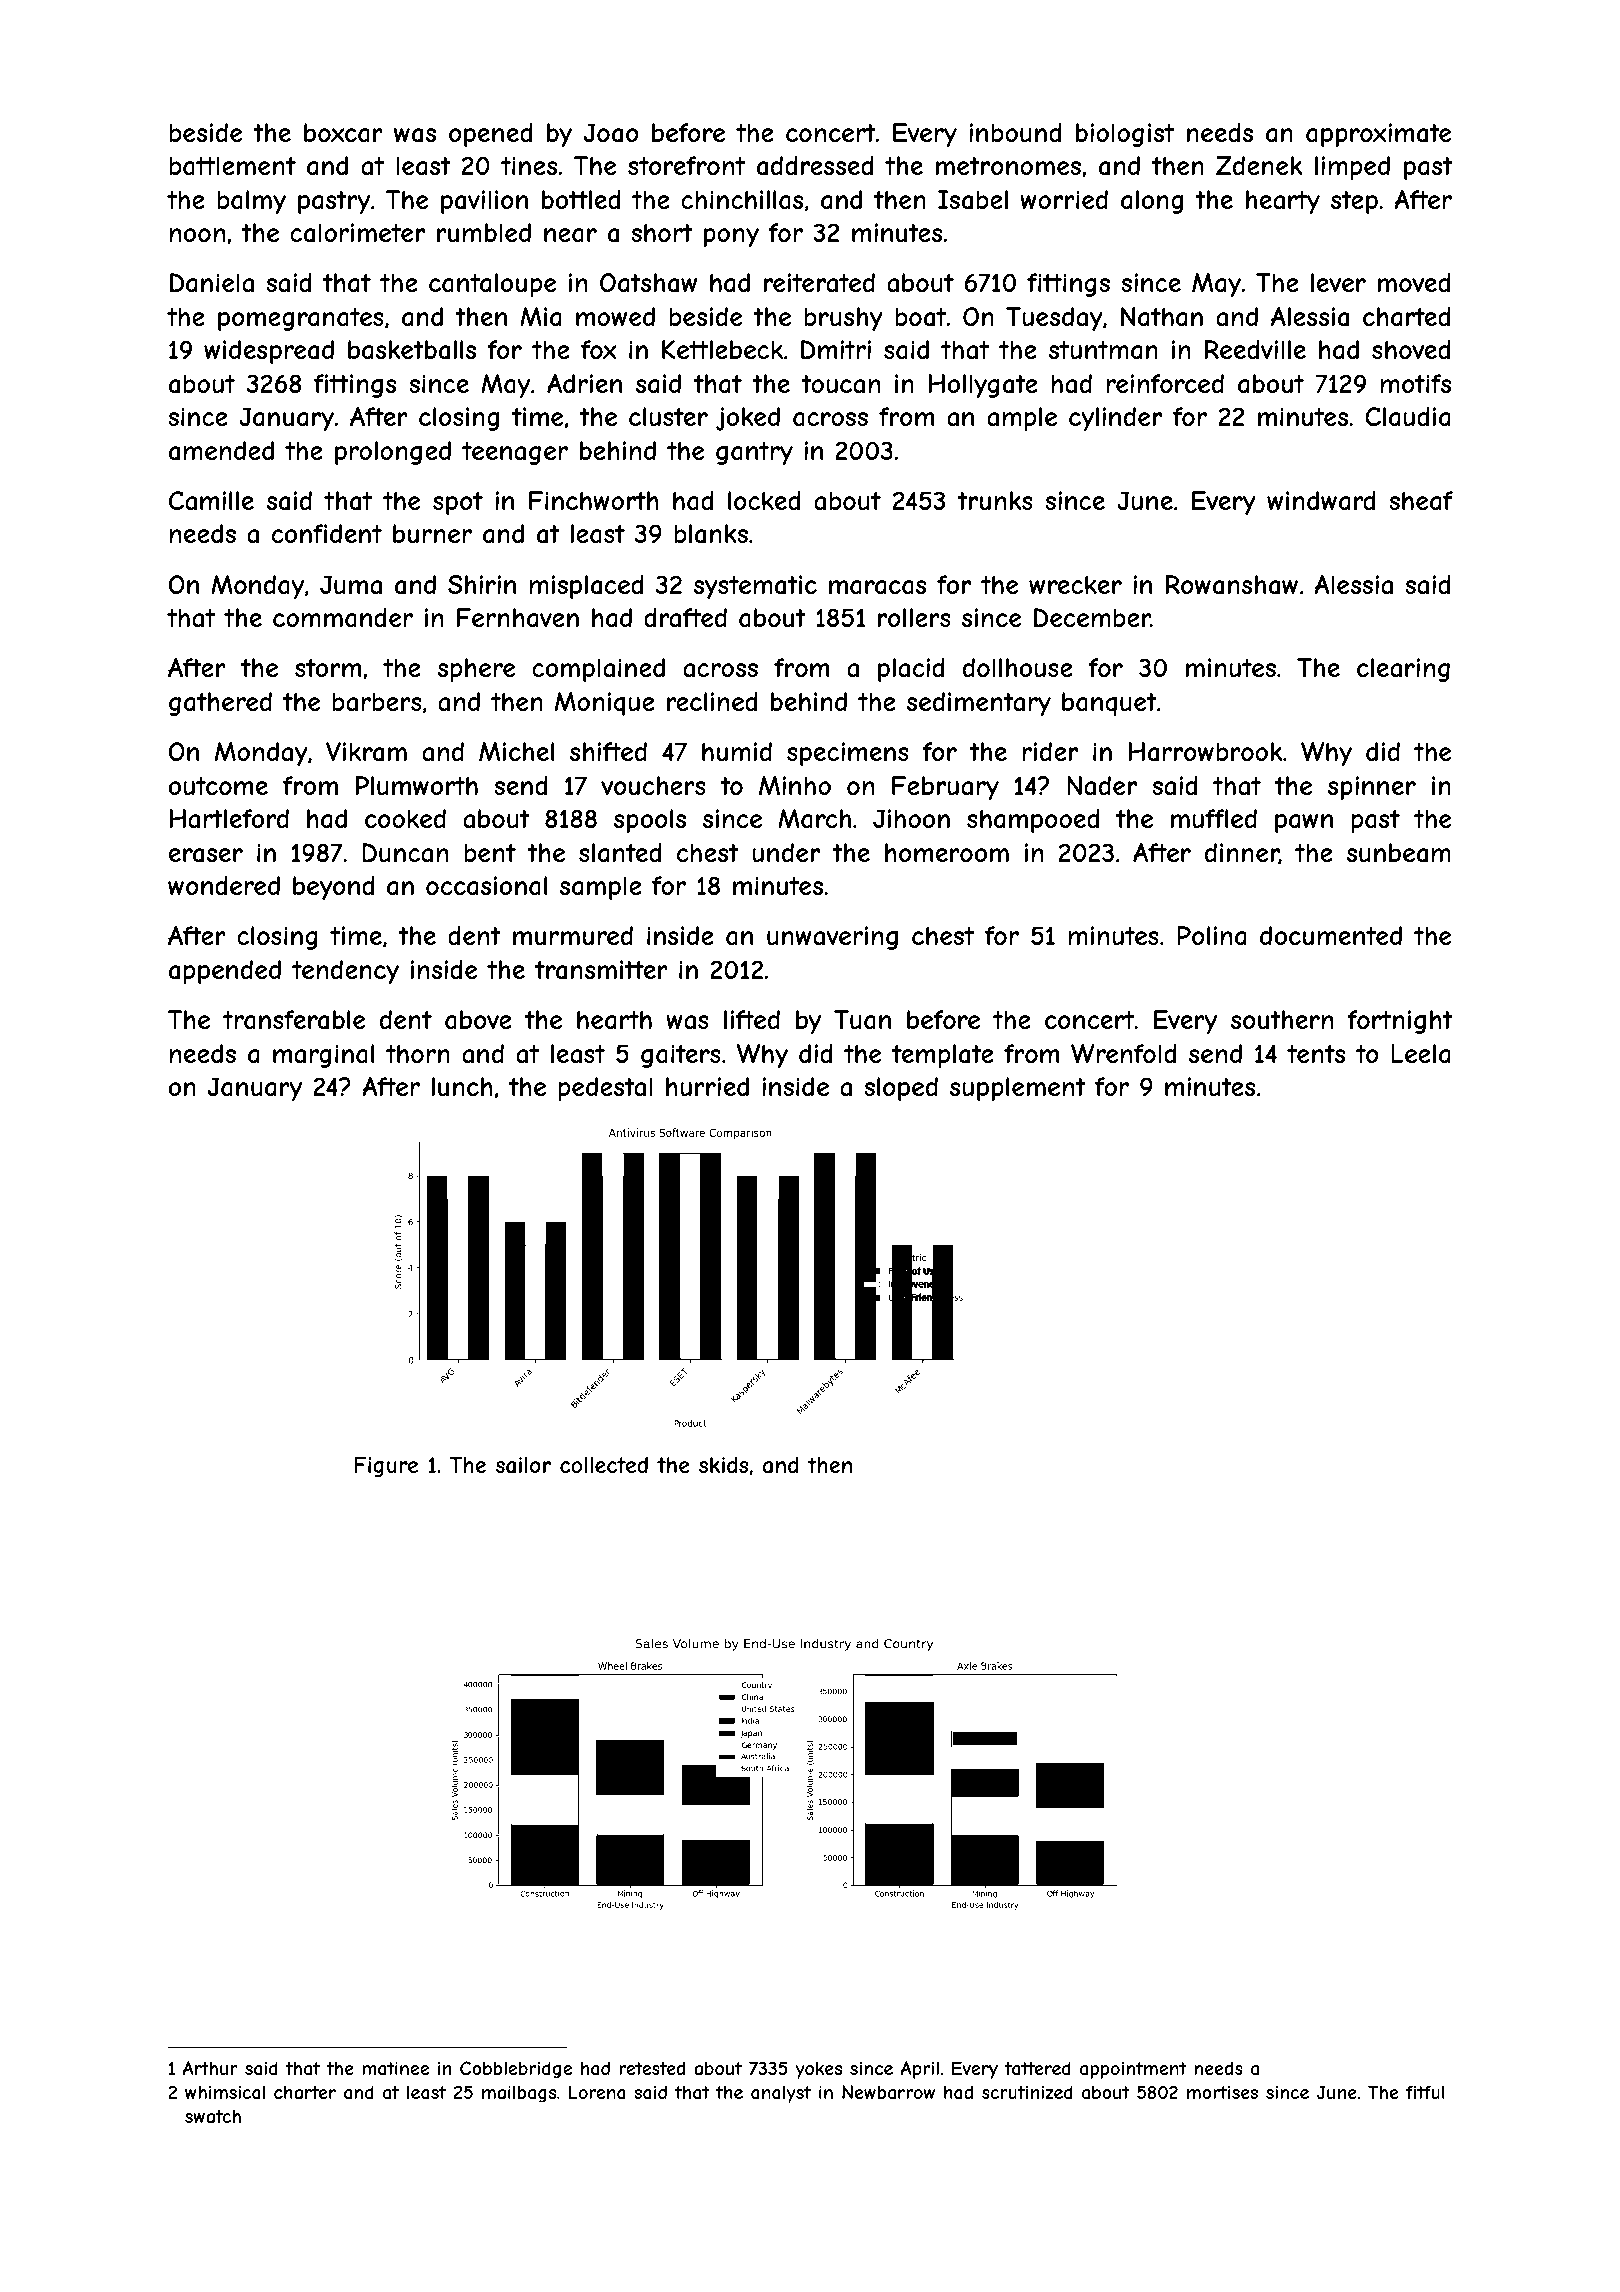 Image resolution: width=1620 pixels, height=2292 pixels. What do you see at coordinates (516, 2070) in the image?
I see `Cobblebridge` at bounding box center [516, 2070].
